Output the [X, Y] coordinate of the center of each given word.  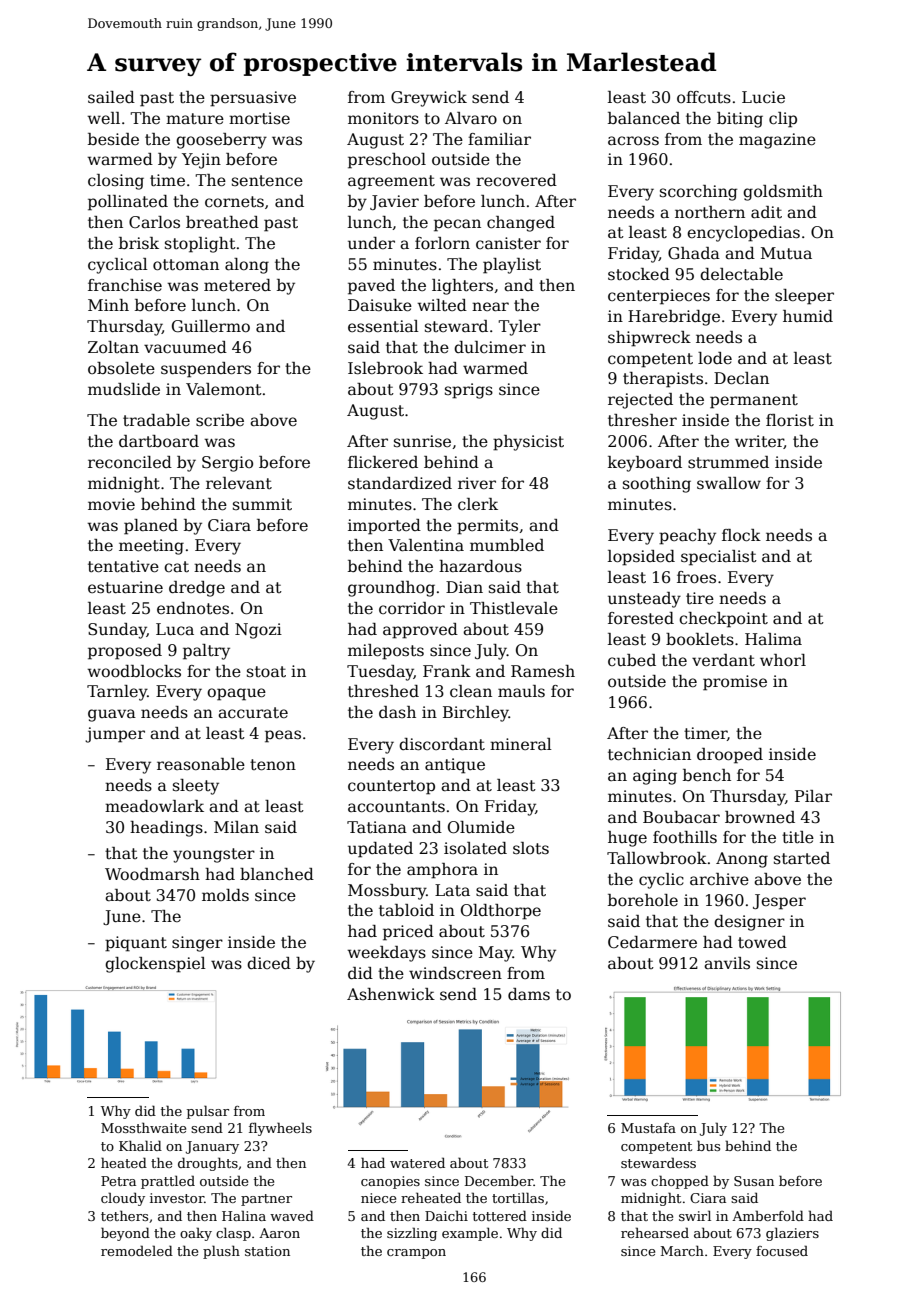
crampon [416, 1254]
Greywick [429, 99]
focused [782, 1250]
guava [112, 715]
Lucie [763, 97]
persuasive [253, 99]
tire [700, 598]
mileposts [386, 652]
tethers [124, 1215]
